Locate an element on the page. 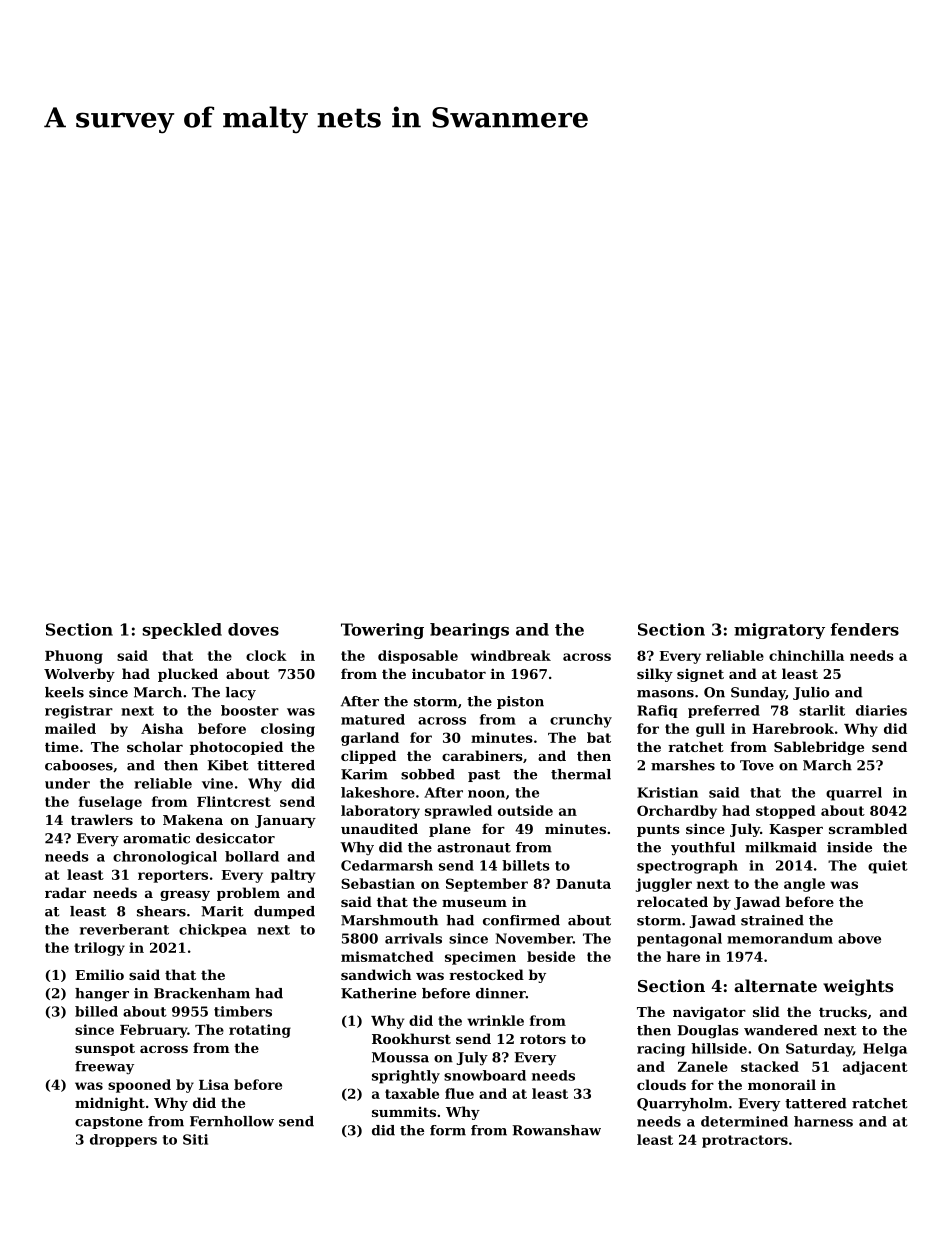  Kasper is located at coordinates (796, 830).
